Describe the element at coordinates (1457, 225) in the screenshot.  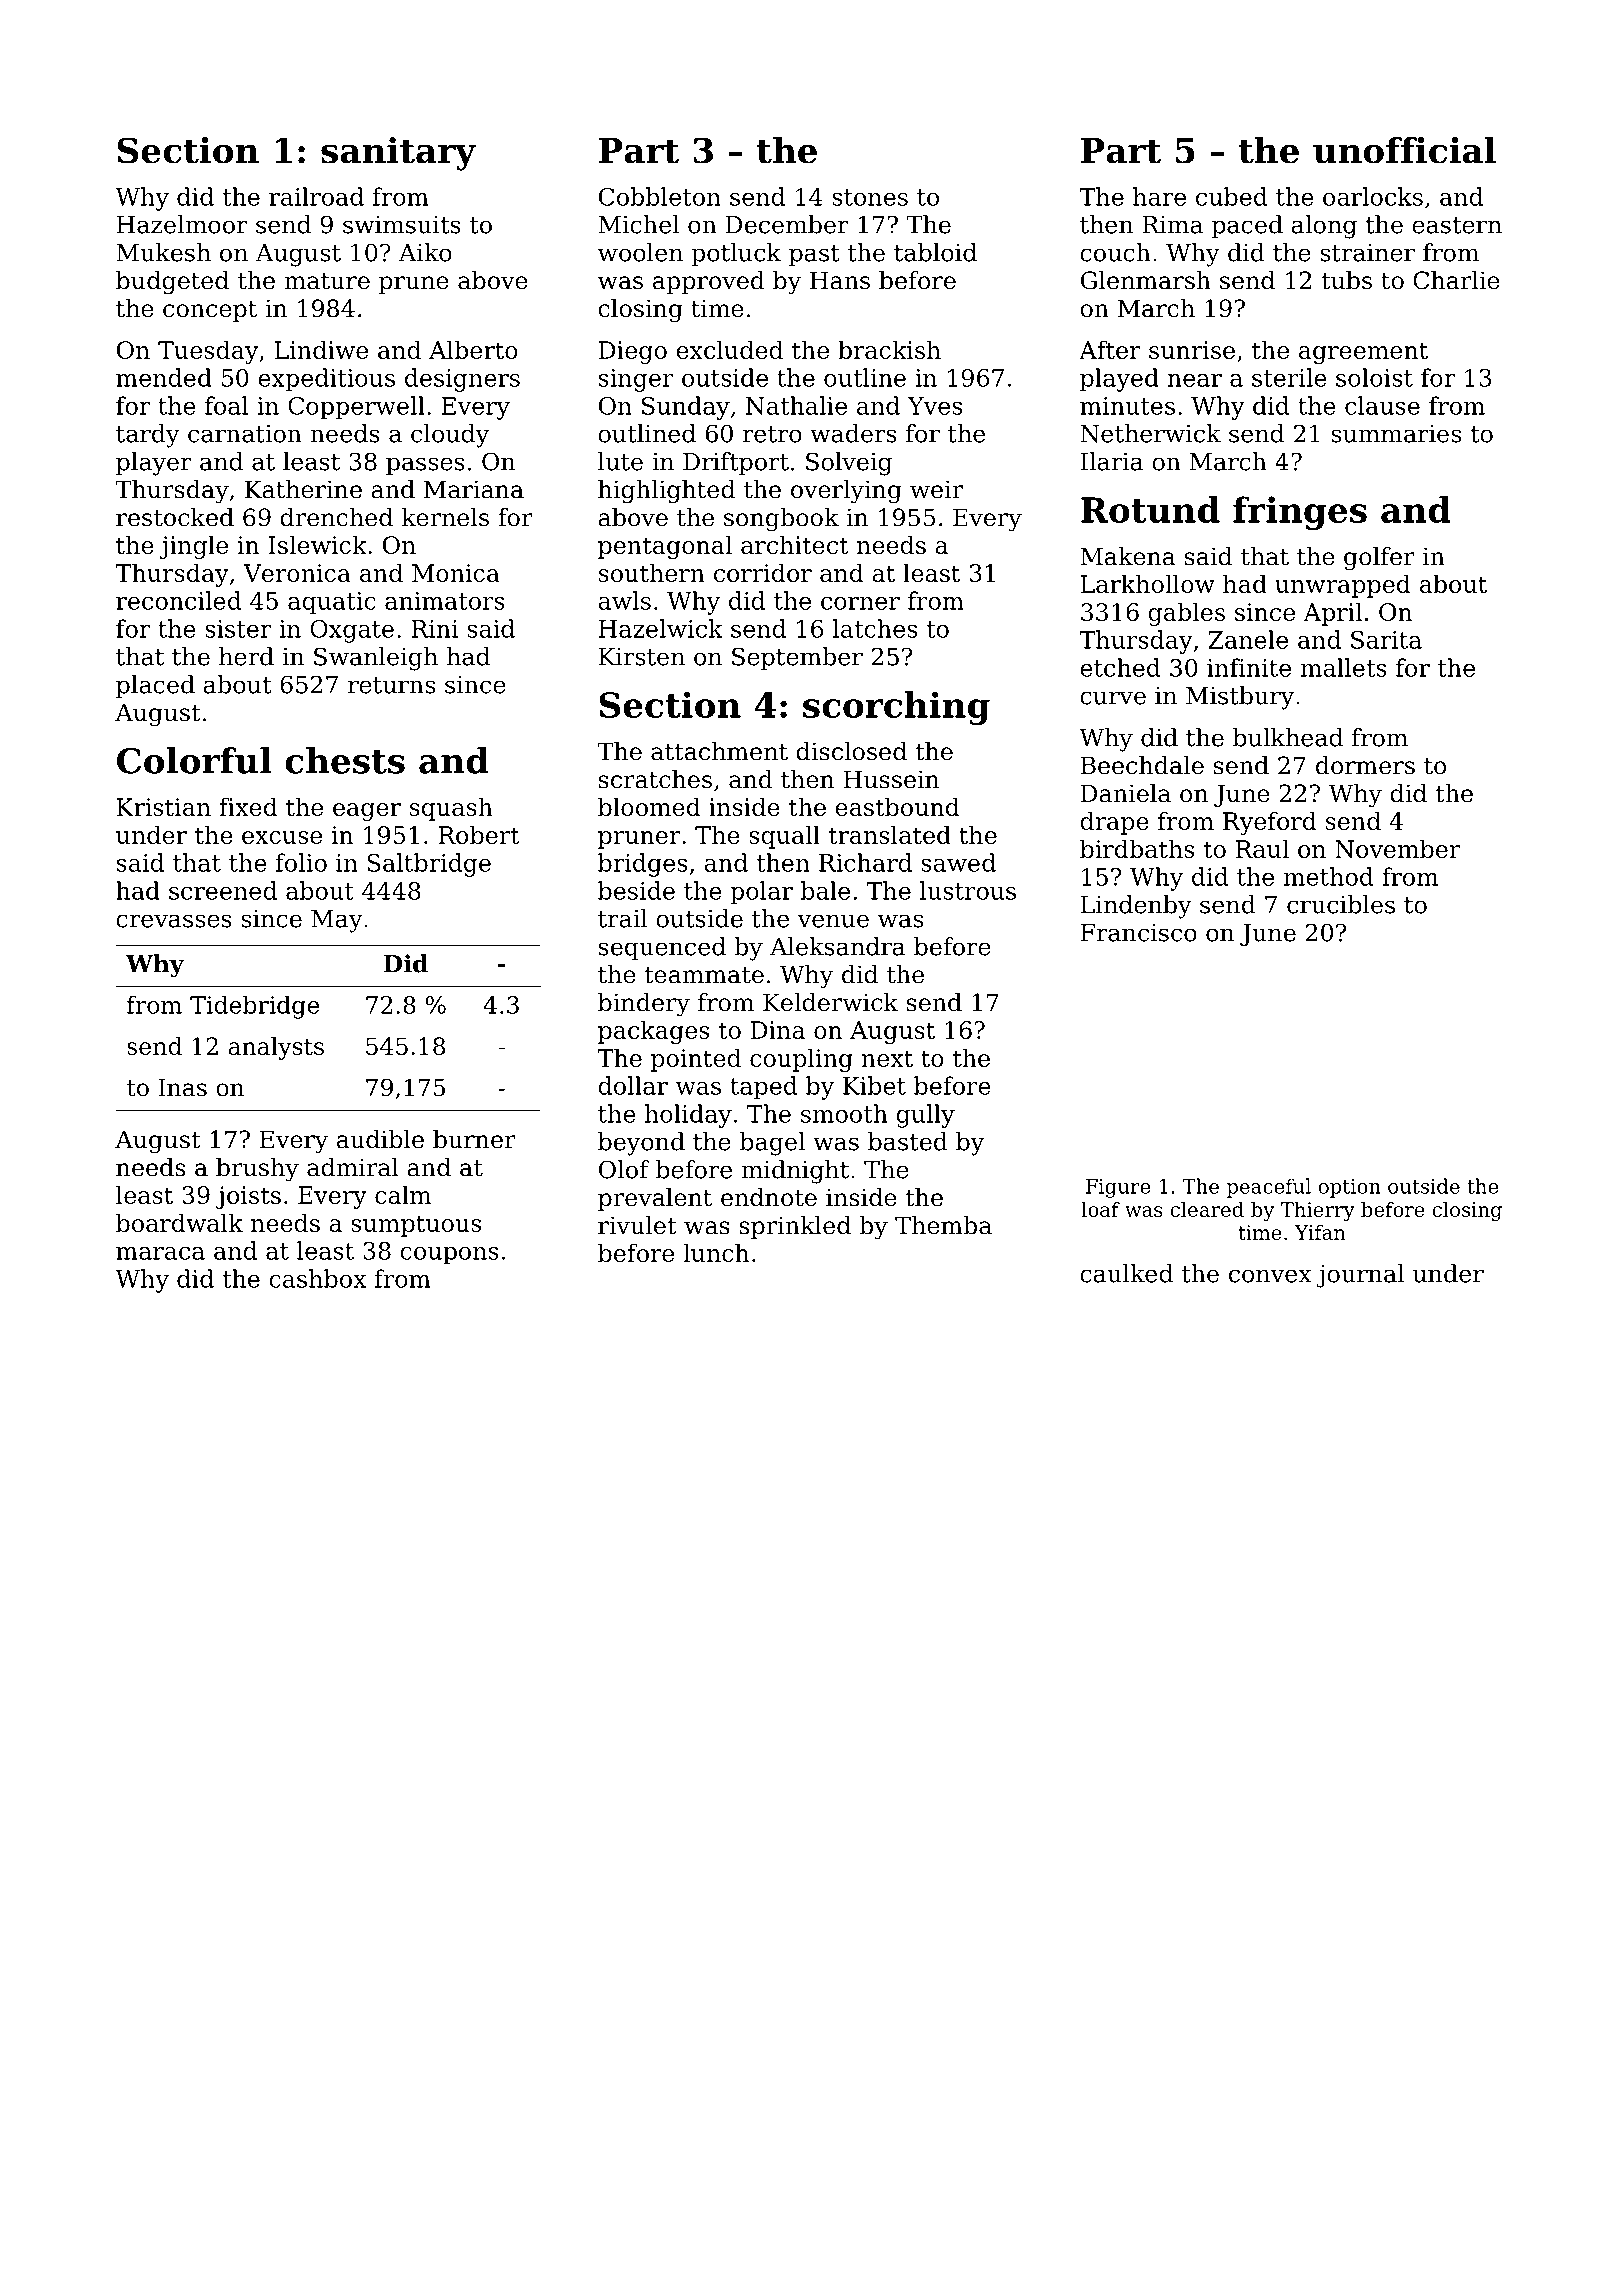
I see `eastern` at that location.
